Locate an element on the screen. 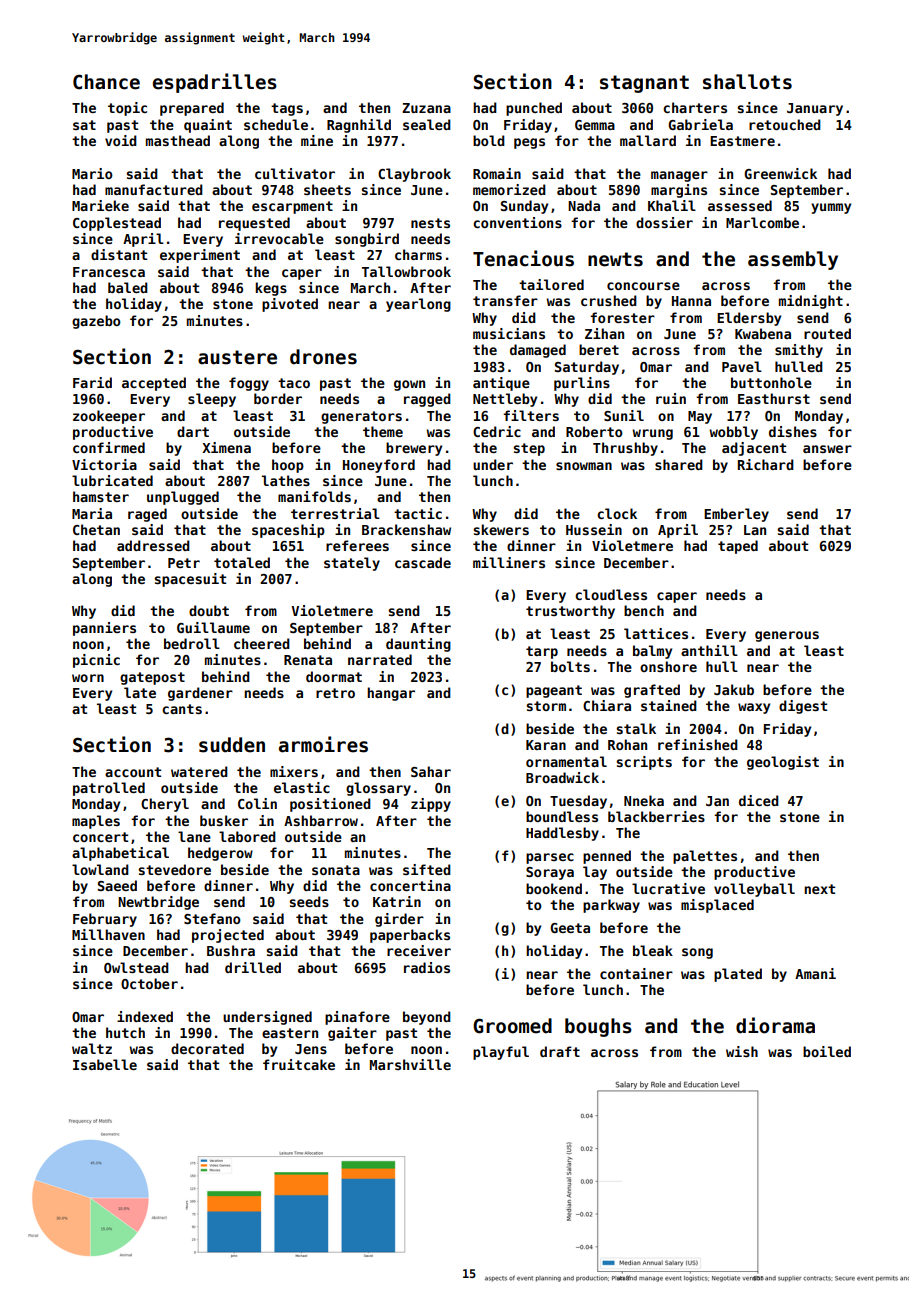 The height and width of the screenshot is (1308, 924). digest is located at coordinates (803, 707).
